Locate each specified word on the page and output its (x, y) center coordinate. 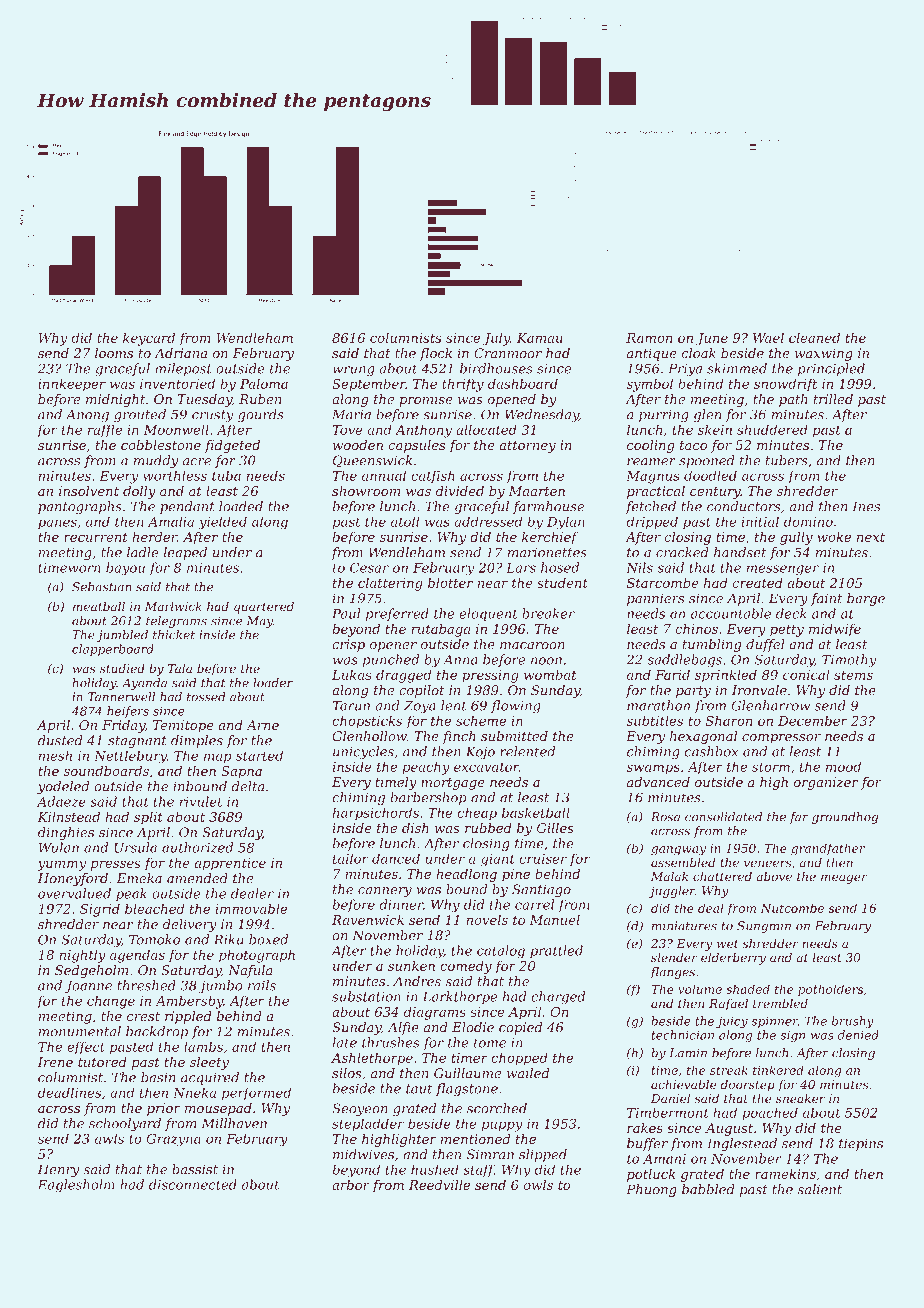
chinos (696, 628)
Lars (521, 568)
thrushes (391, 1042)
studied (122, 668)
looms (114, 353)
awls (109, 1138)
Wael (768, 337)
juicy (732, 1022)
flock (436, 354)
